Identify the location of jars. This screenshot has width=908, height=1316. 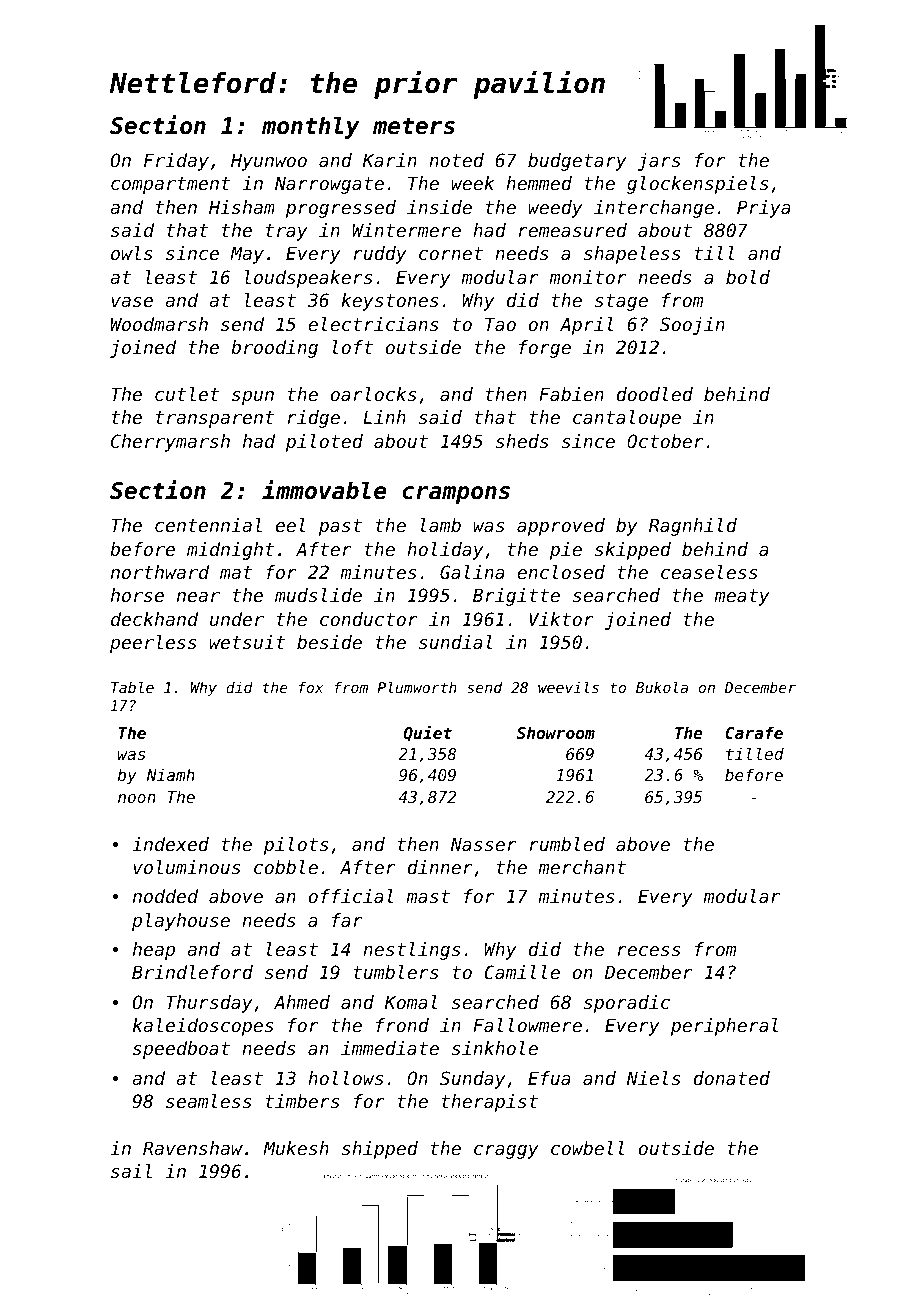
(659, 162).
